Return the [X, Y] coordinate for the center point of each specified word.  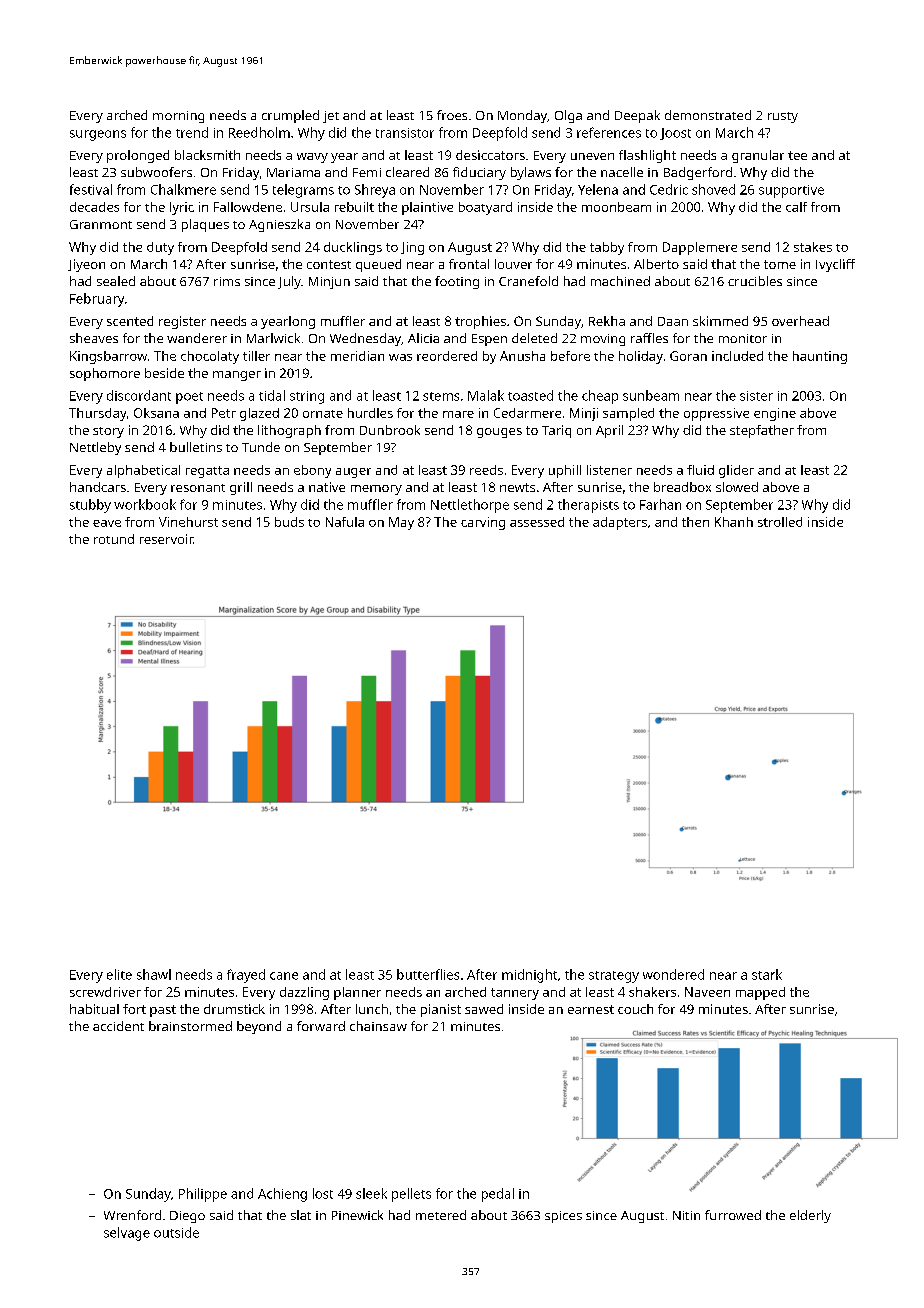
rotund [114, 539]
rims [227, 281]
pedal [498, 1195]
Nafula [345, 522]
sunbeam [651, 395]
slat [301, 1215]
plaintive [427, 208]
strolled [780, 522]
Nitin [686, 1215]
